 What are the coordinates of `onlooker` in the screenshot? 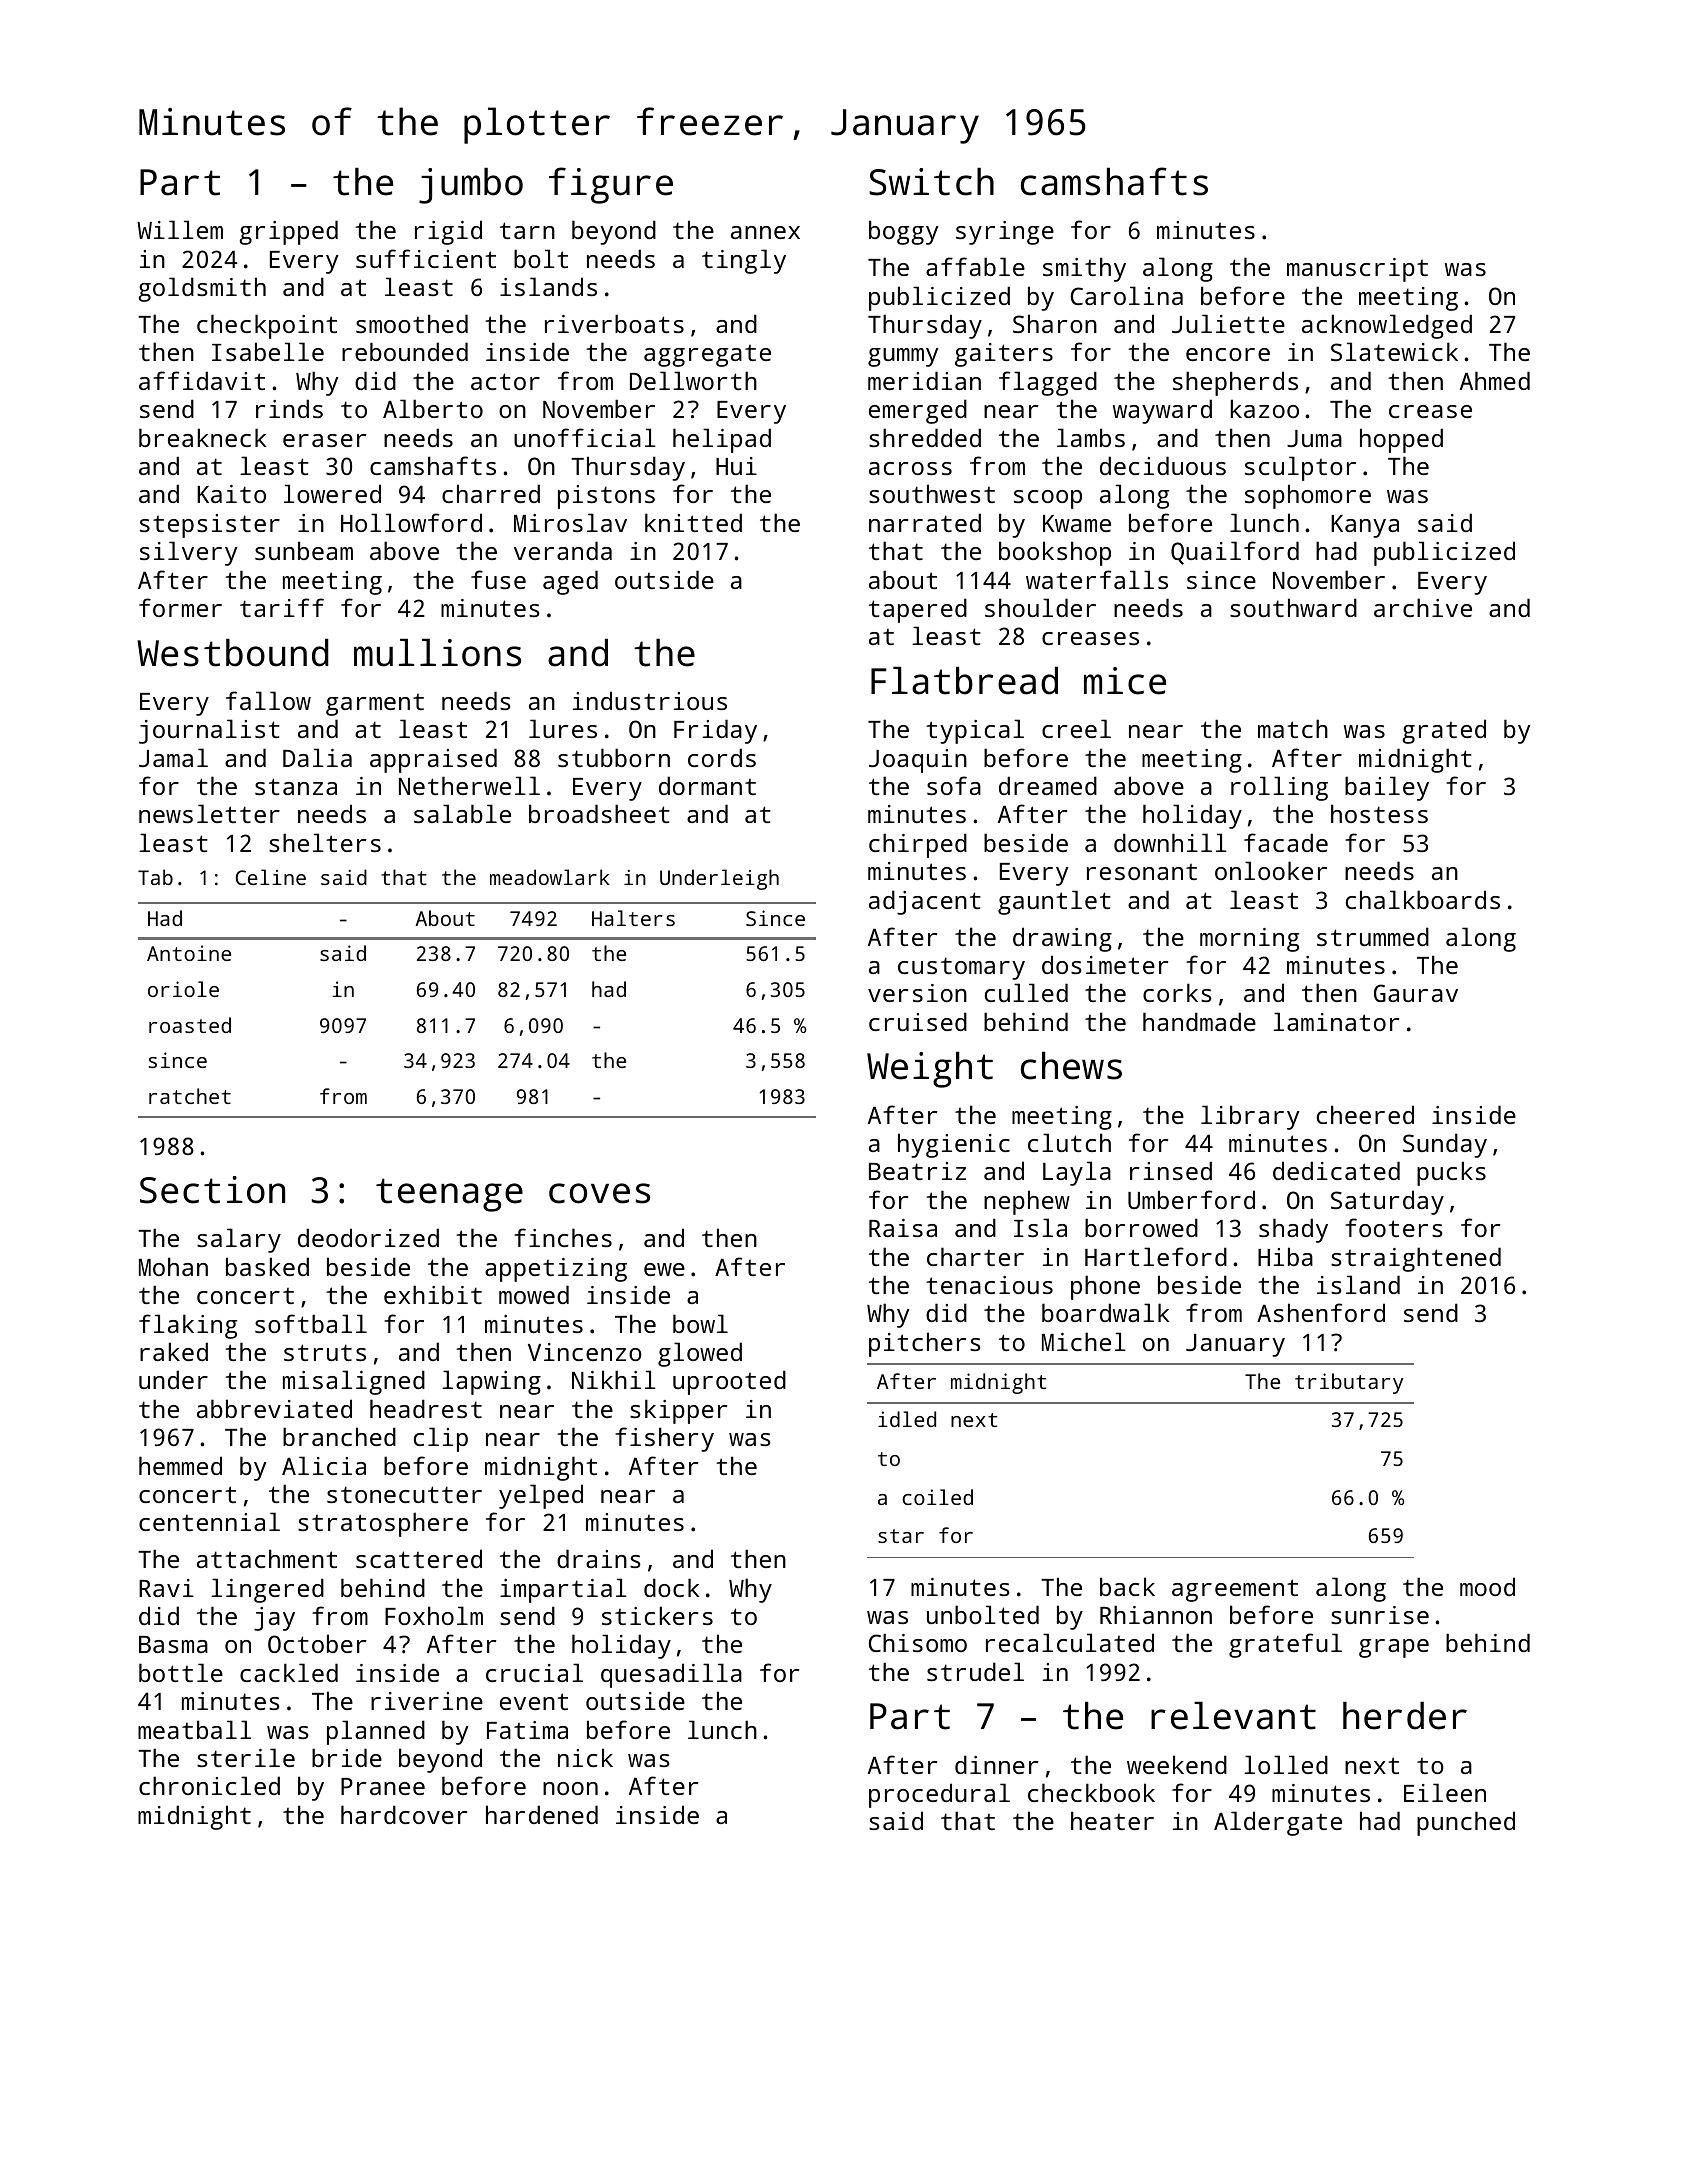 It's located at (1271, 870).
